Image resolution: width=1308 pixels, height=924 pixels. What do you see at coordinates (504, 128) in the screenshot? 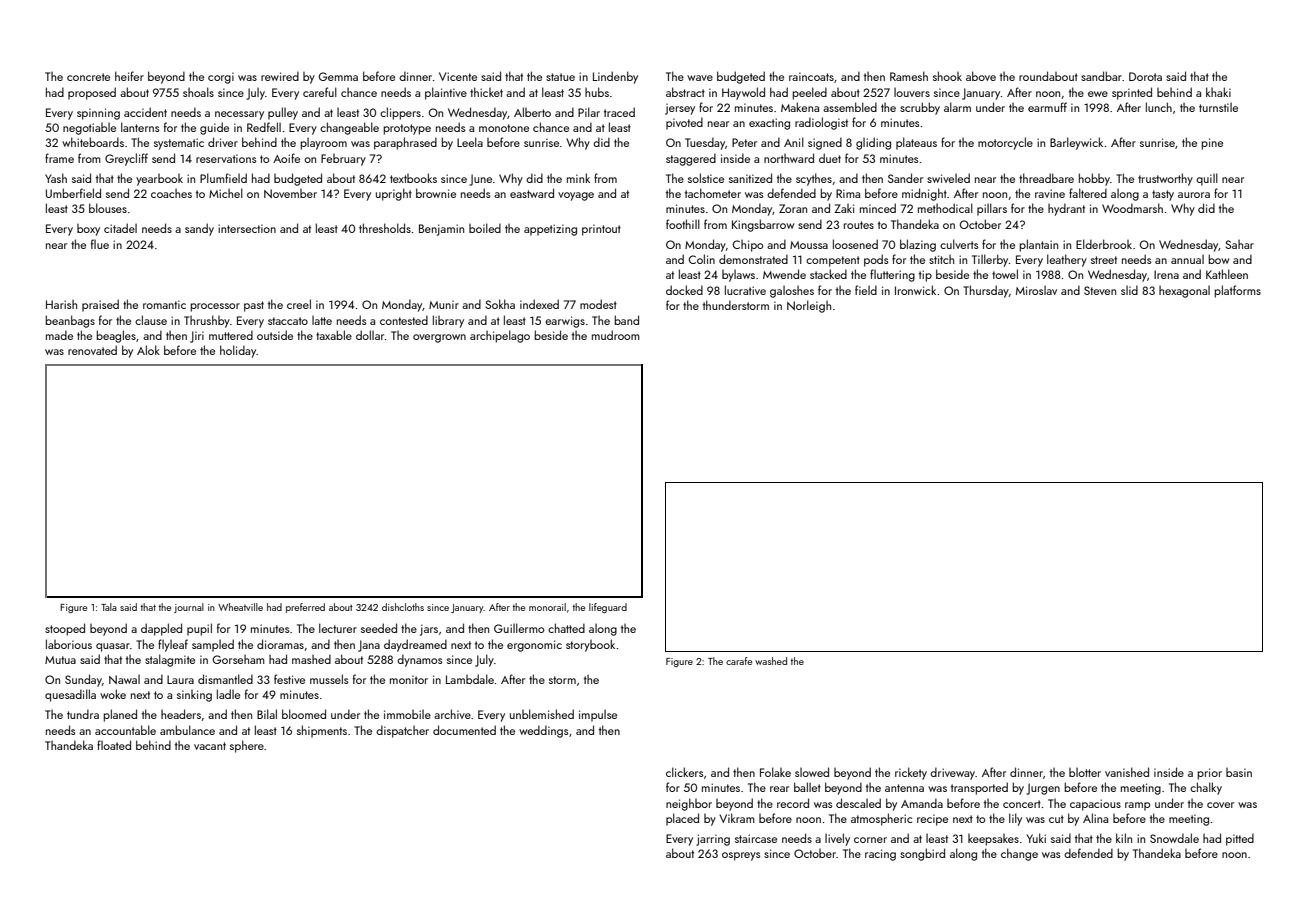
I see `monotone` at bounding box center [504, 128].
